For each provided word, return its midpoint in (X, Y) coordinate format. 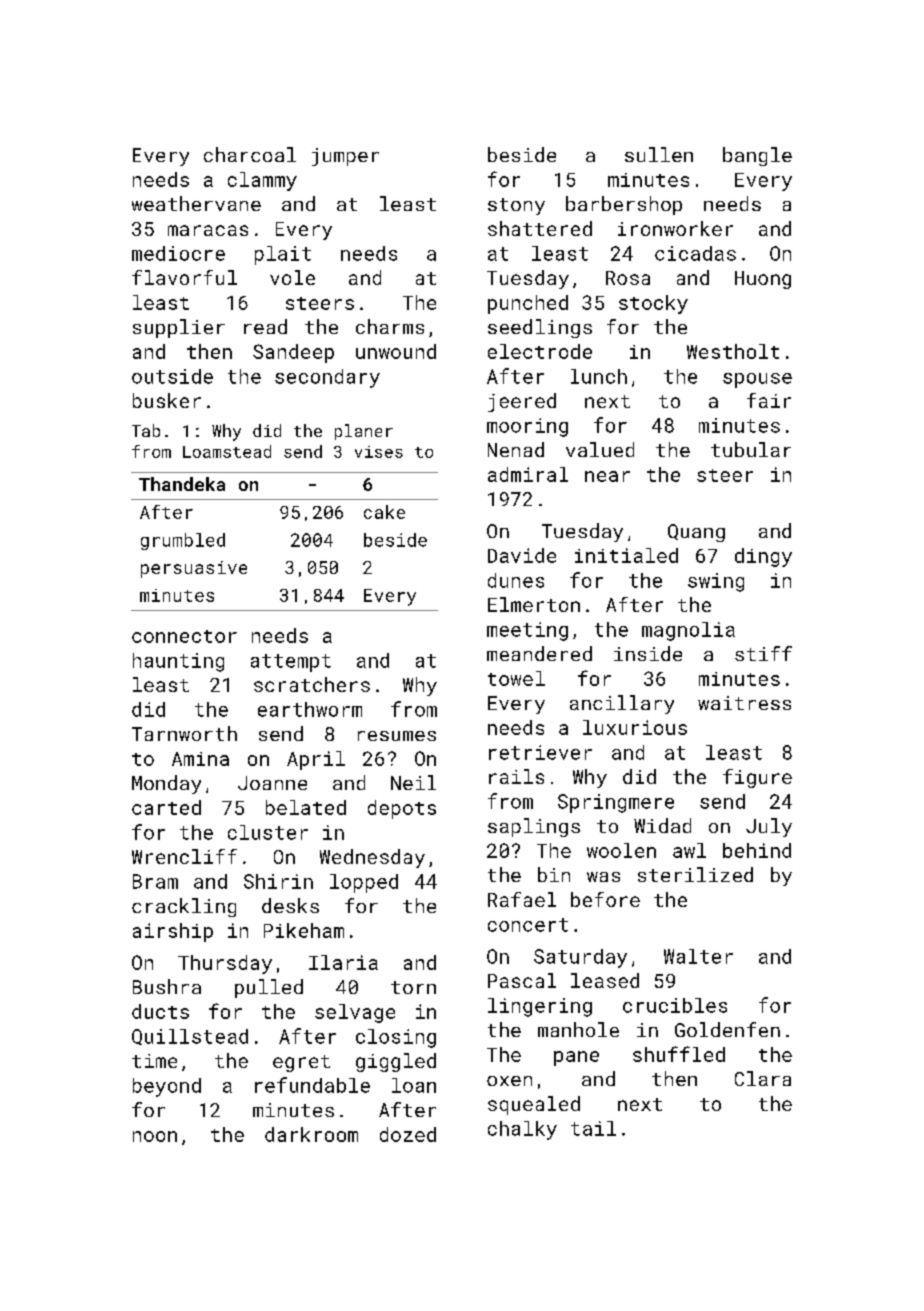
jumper (345, 157)
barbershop (624, 205)
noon (155, 1136)
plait (283, 255)
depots (402, 809)
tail (593, 1128)
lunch (599, 376)
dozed (408, 1134)
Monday (166, 784)
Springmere (616, 803)
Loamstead (227, 451)
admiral (528, 474)
